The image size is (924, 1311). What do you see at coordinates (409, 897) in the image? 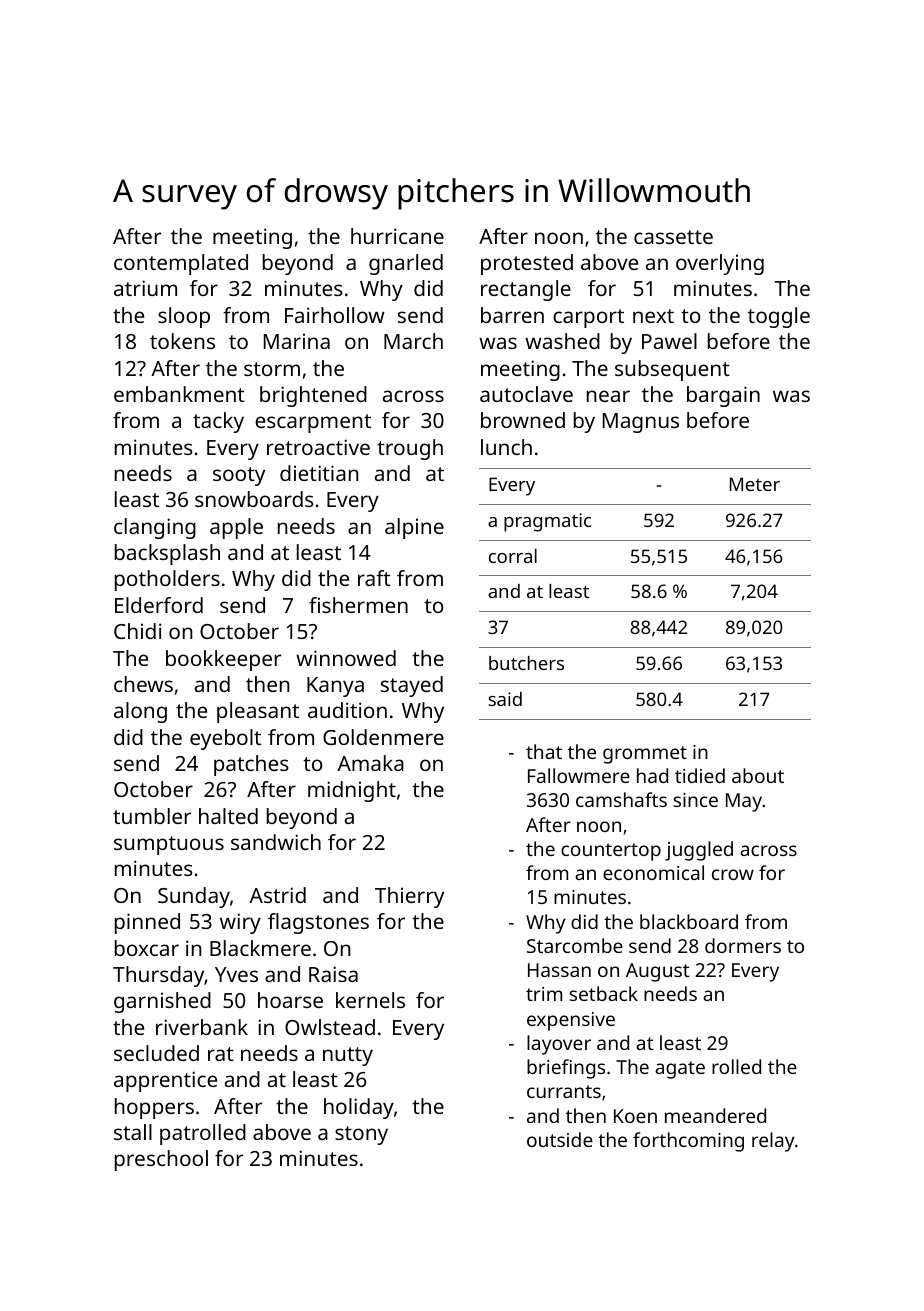
I see `Thierry` at bounding box center [409, 897].
